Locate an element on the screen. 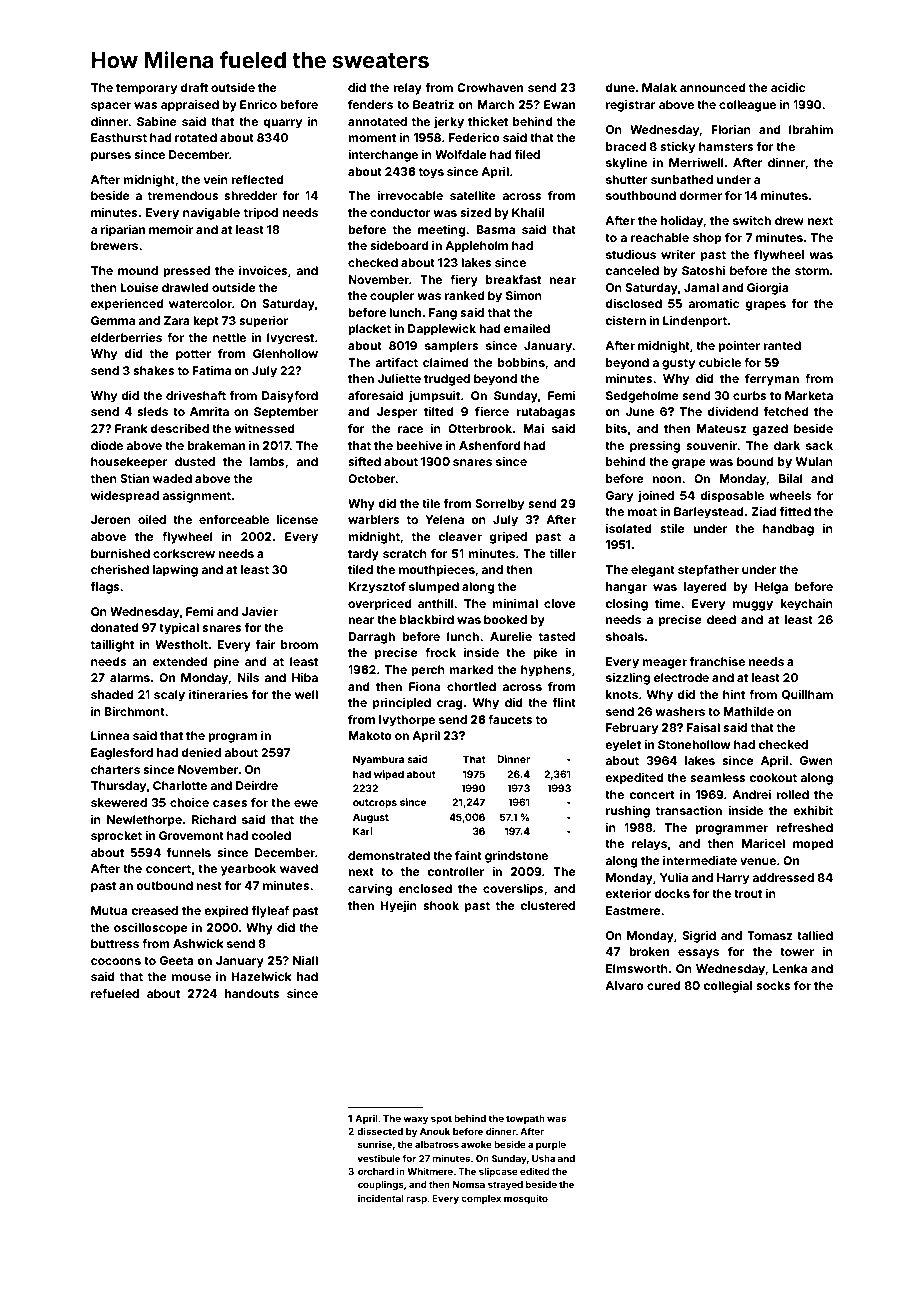  handouts is located at coordinates (252, 993).
